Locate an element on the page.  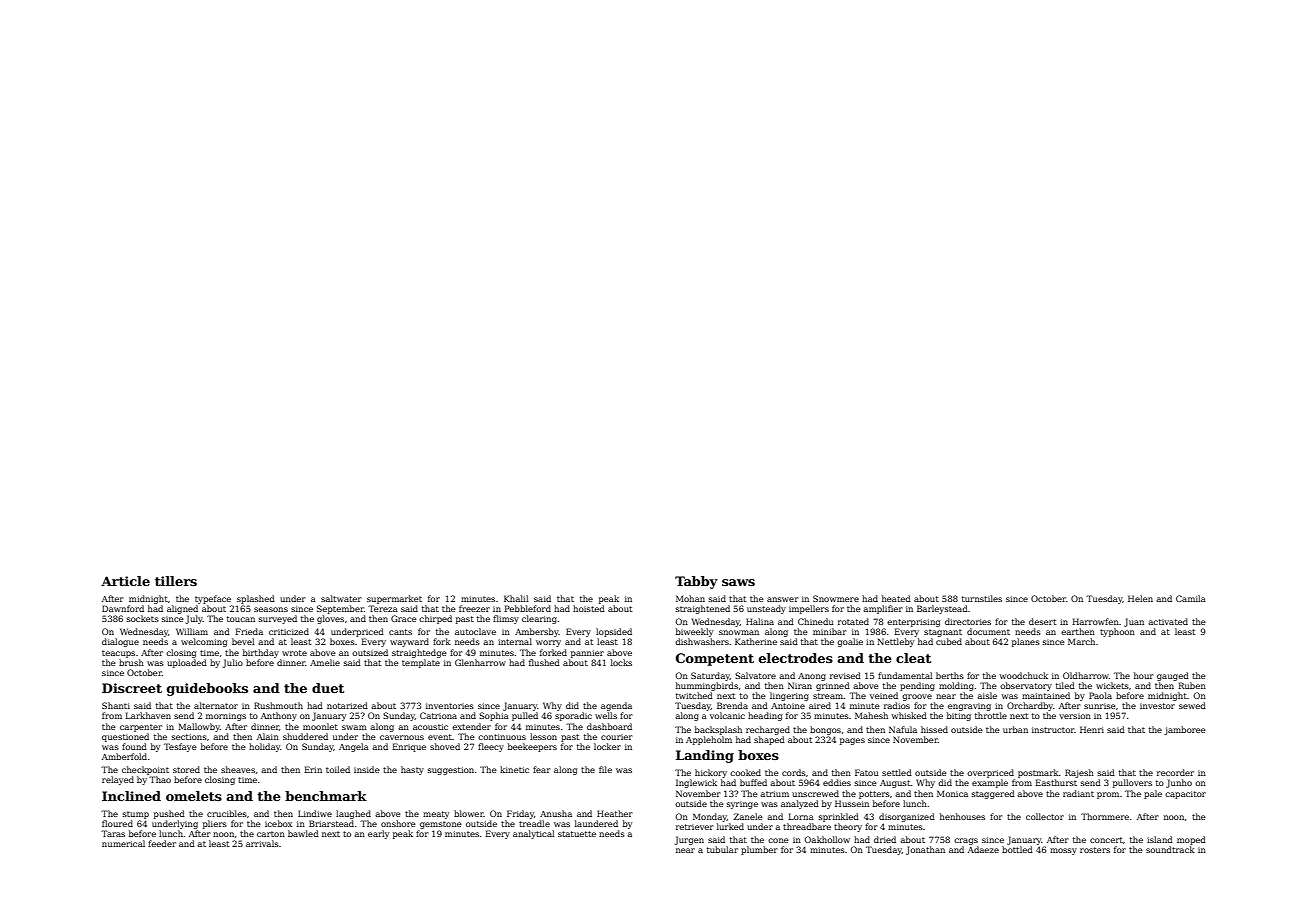
tillers is located at coordinates (176, 581).
